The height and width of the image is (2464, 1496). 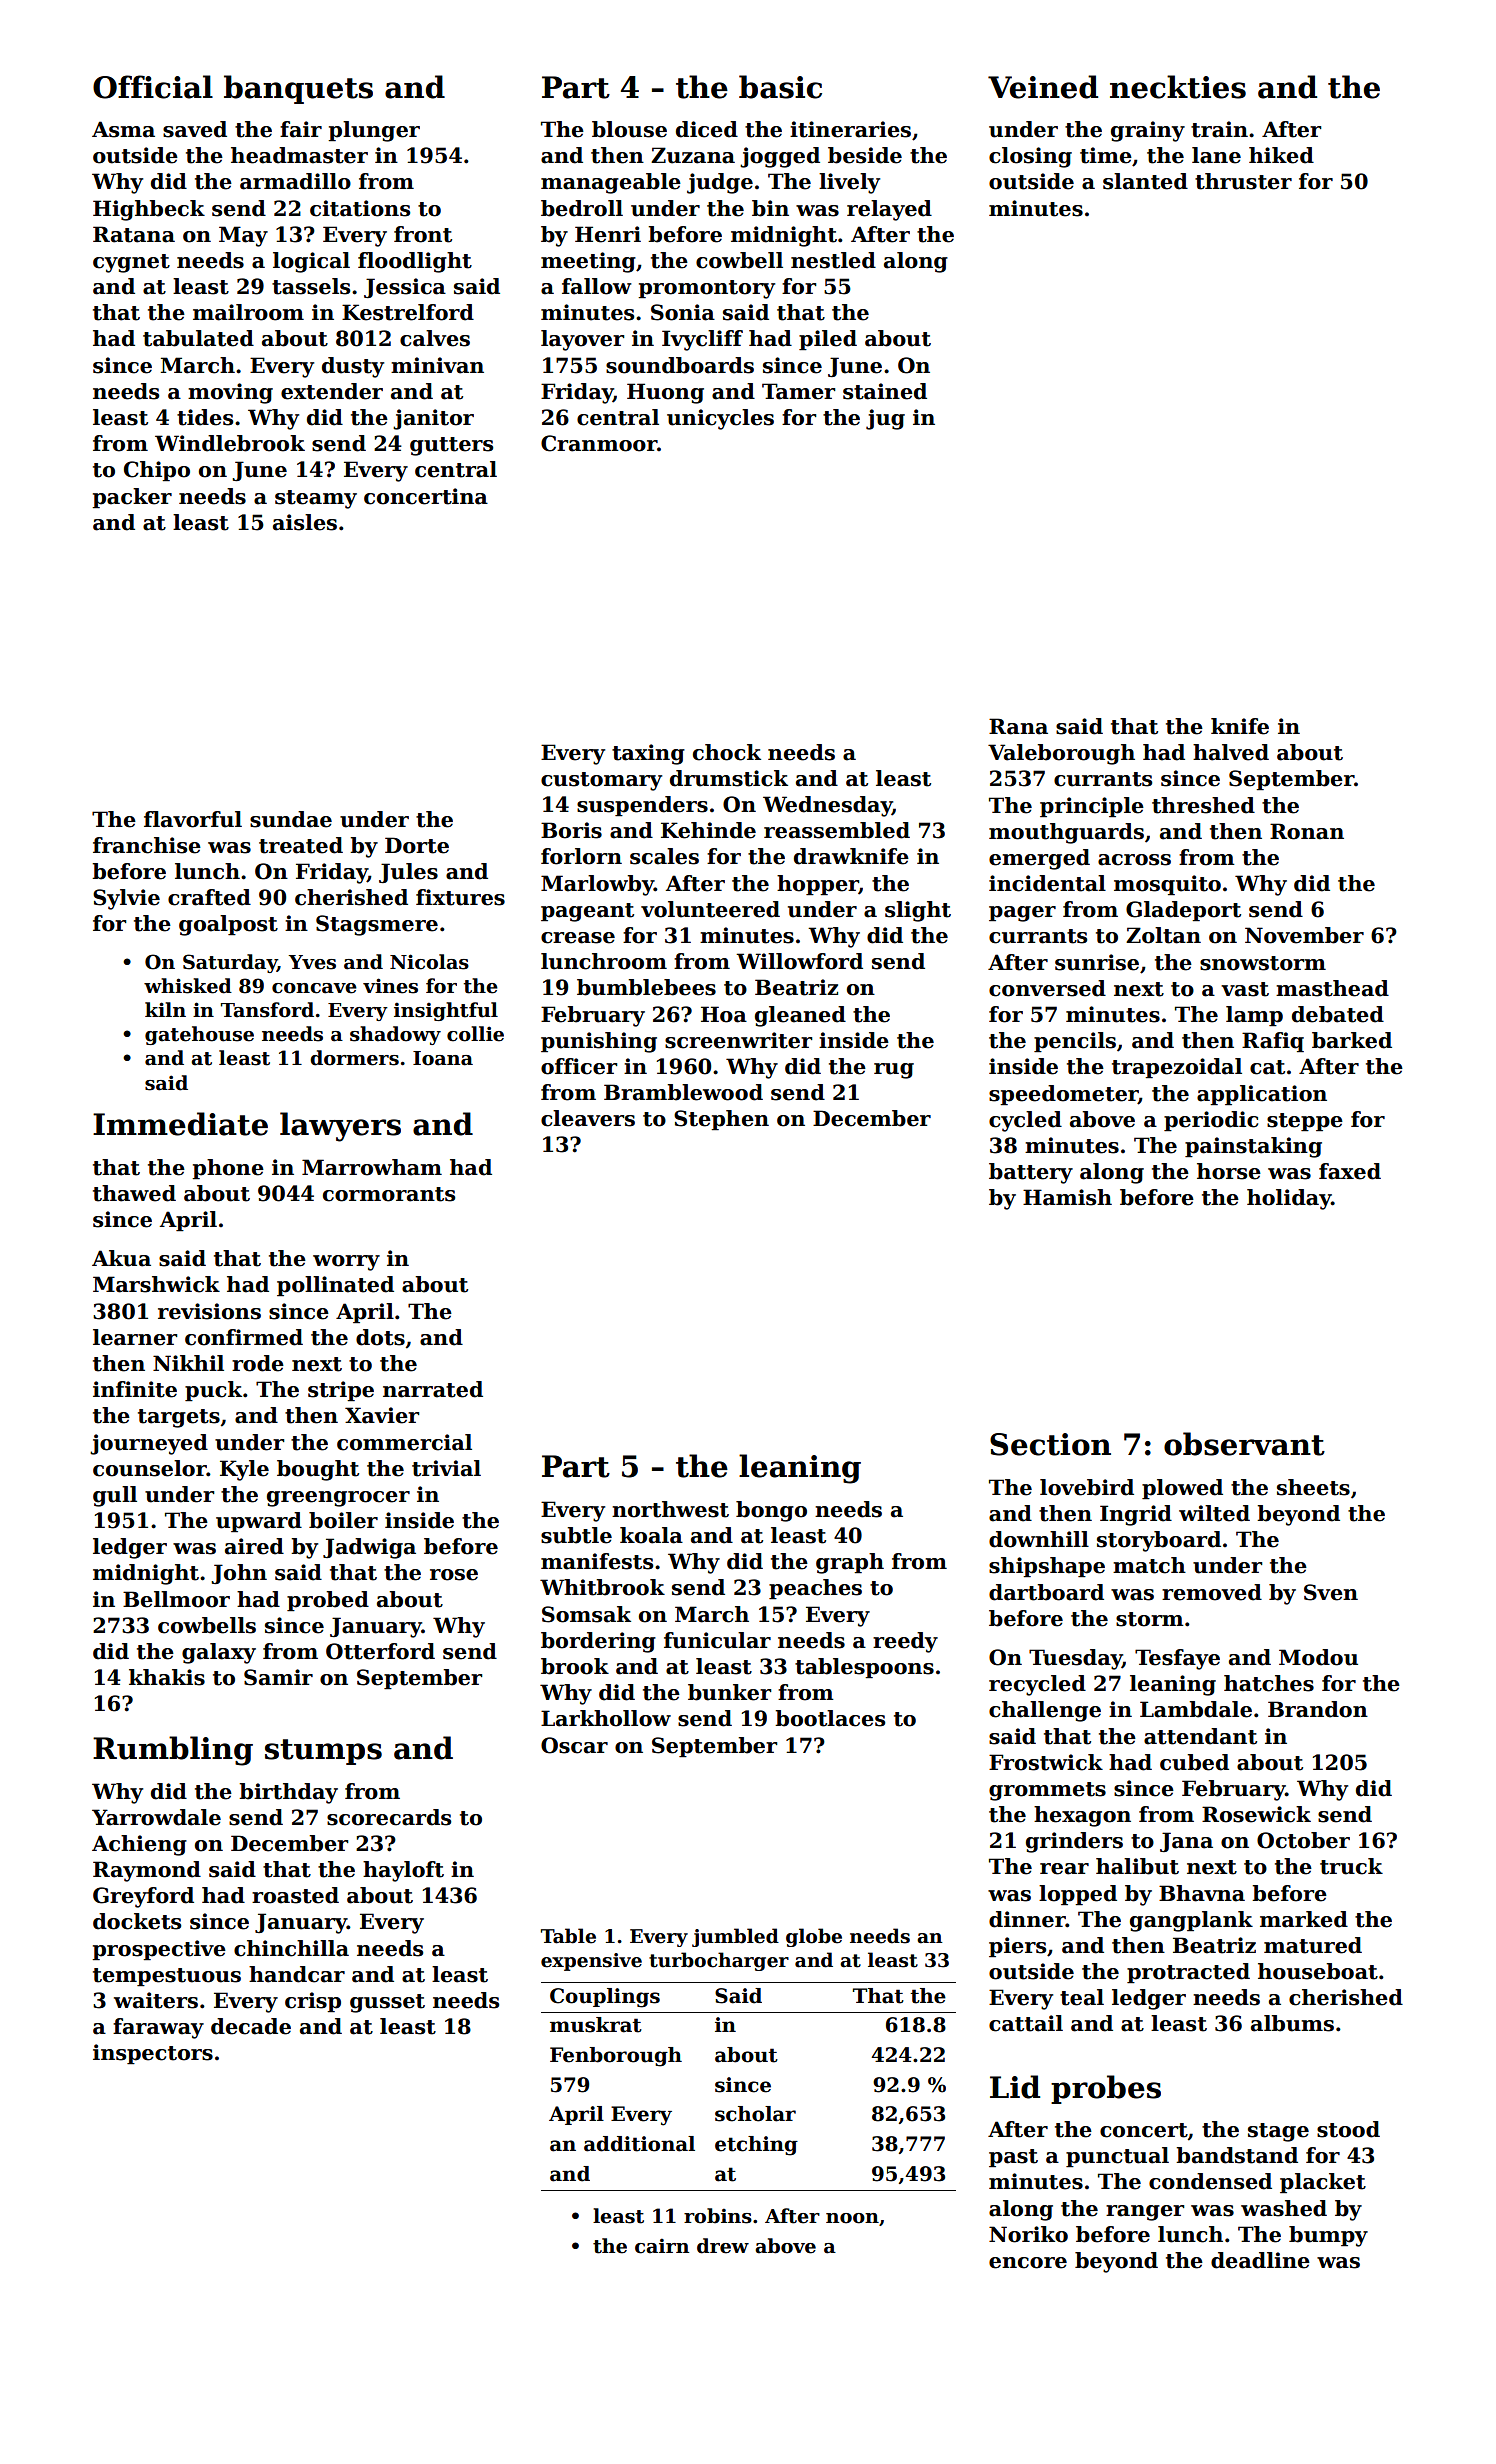 What do you see at coordinates (403, 1871) in the image?
I see `hayloft` at bounding box center [403, 1871].
